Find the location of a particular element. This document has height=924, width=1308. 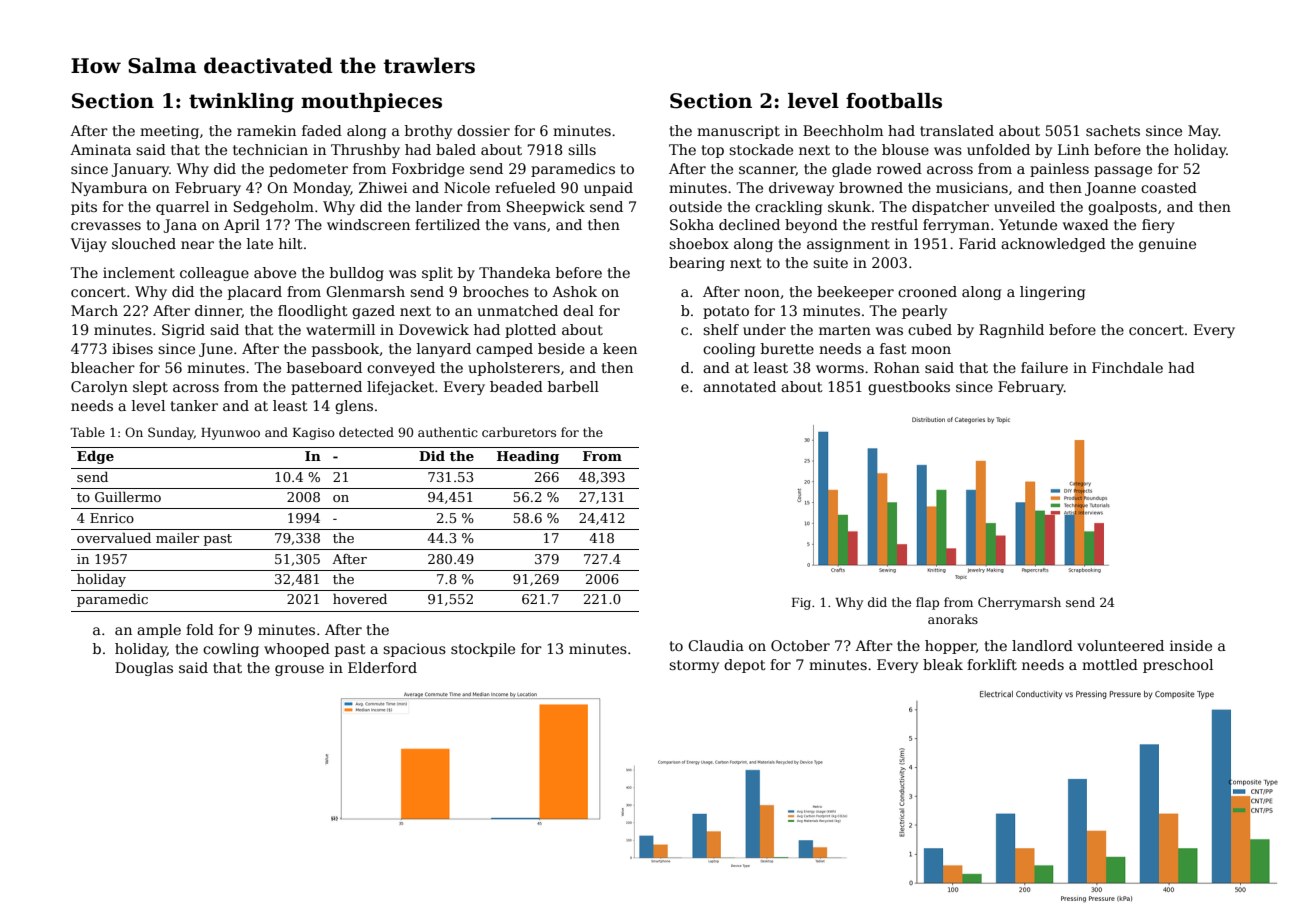

Cherrymarsh is located at coordinates (1019, 603).
